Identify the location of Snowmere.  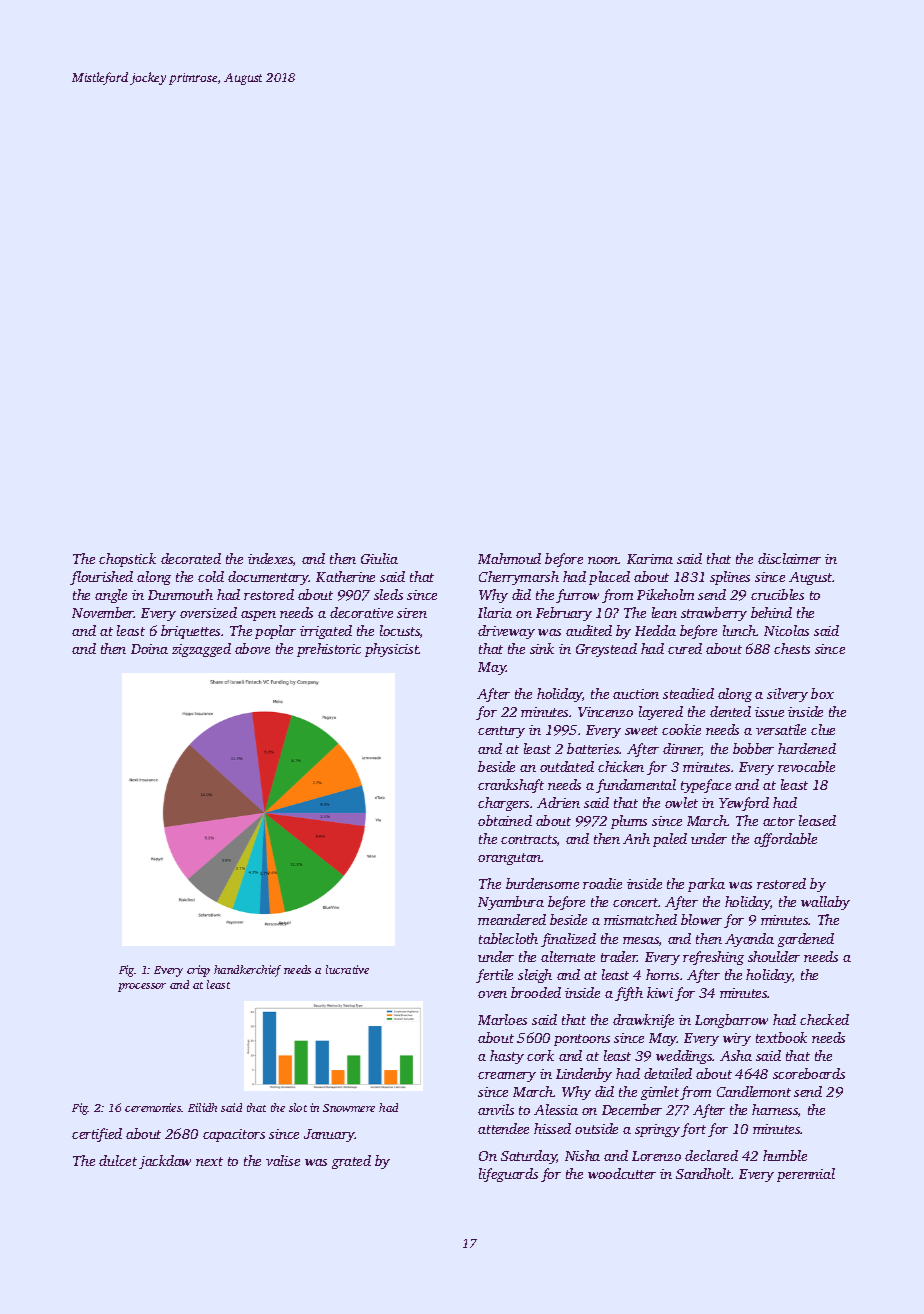
(349, 1108).
